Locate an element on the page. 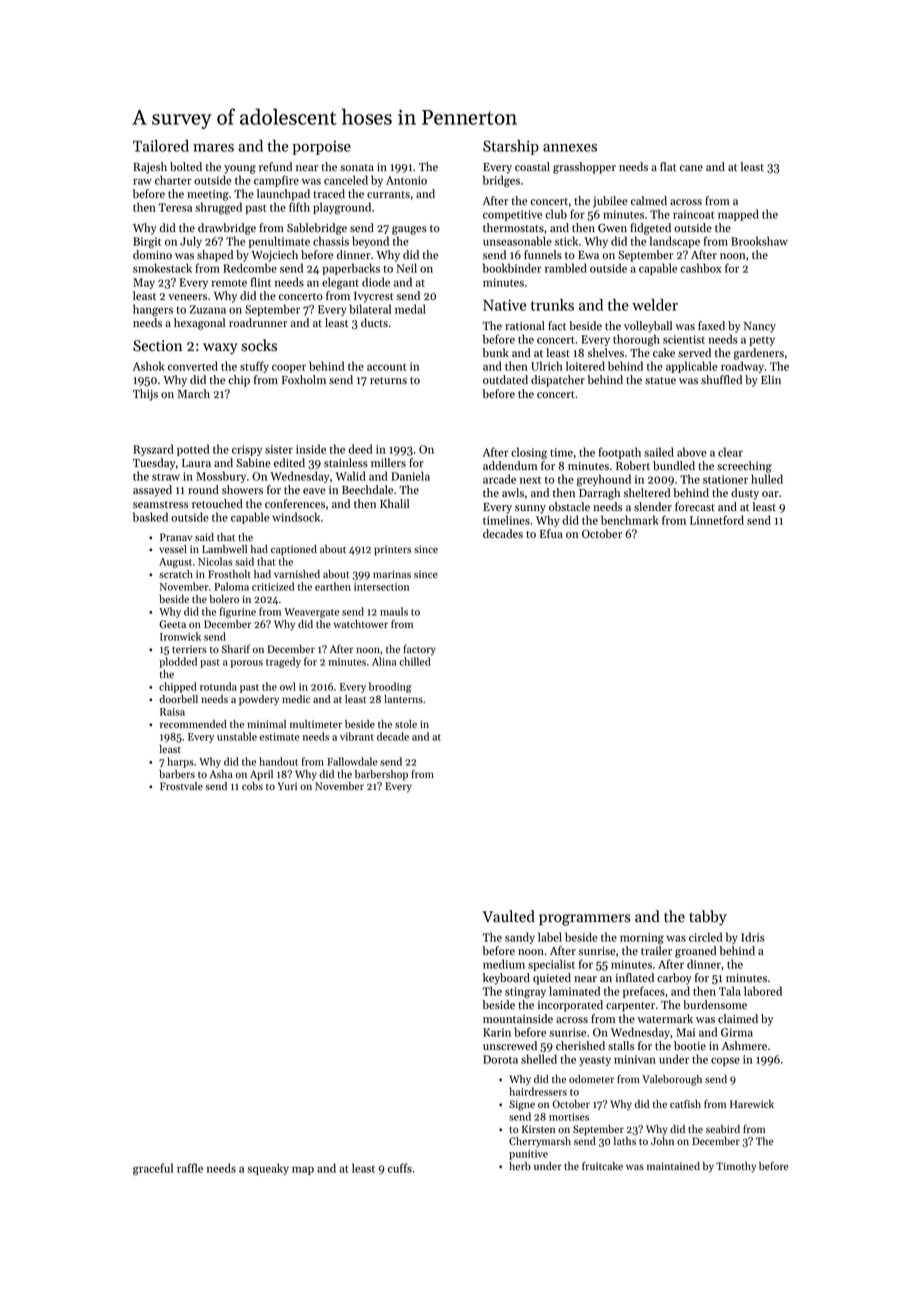 This page has width=924, height=1314. raffle is located at coordinates (190, 1168).
